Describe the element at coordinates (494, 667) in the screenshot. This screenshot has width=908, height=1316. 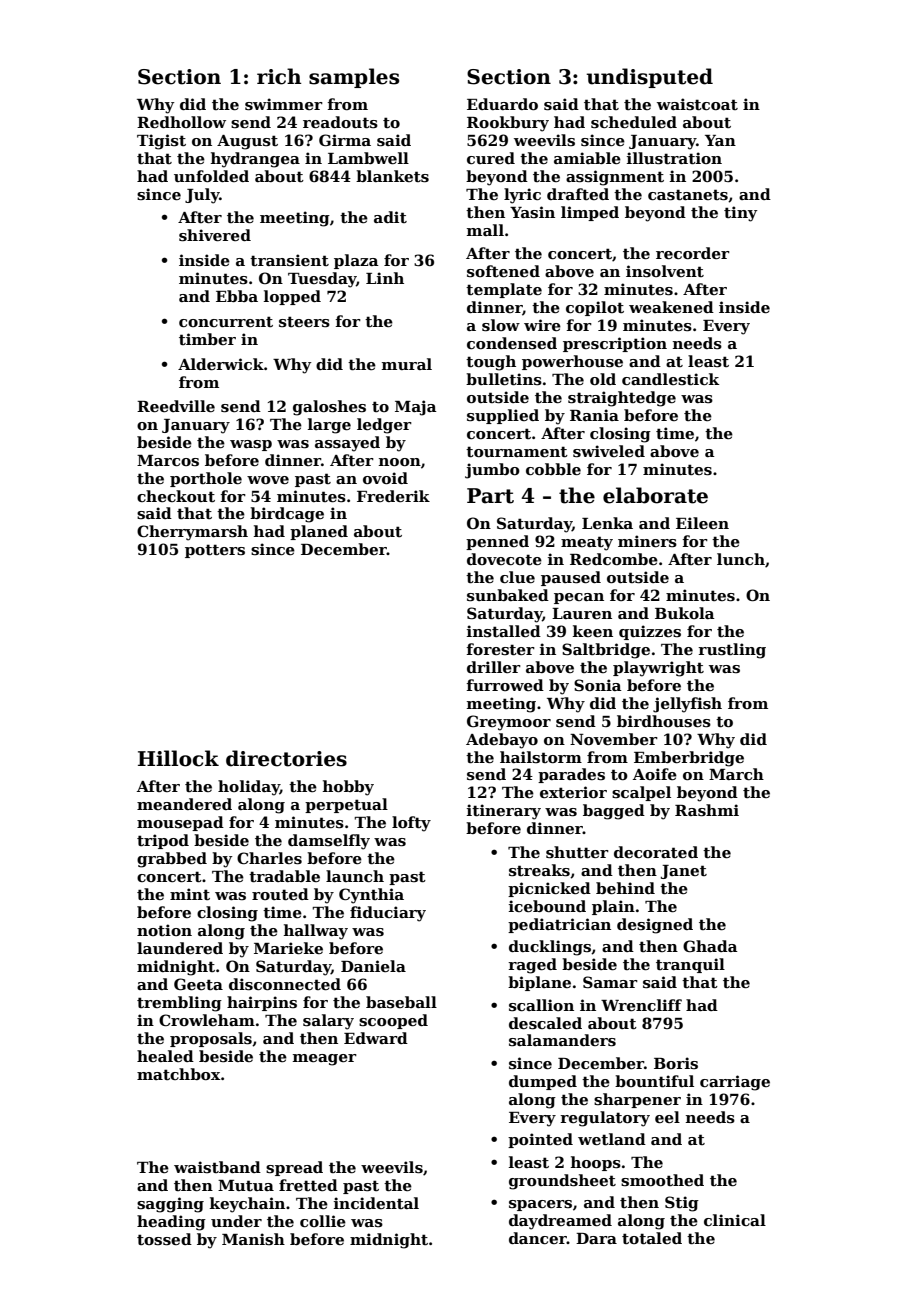
I see `driller` at that location.
